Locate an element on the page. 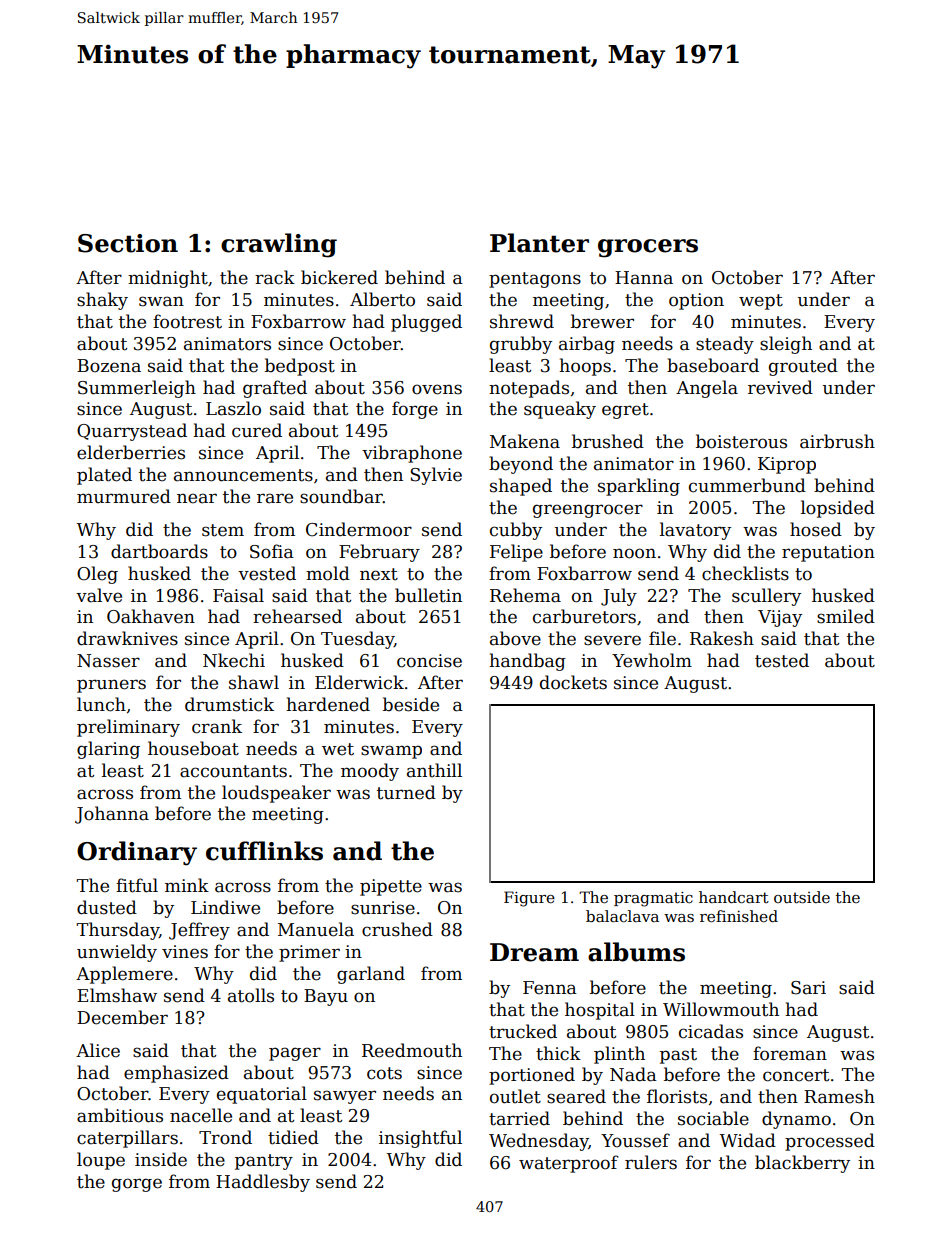  gorge is located at coordinates (137, 1185).
